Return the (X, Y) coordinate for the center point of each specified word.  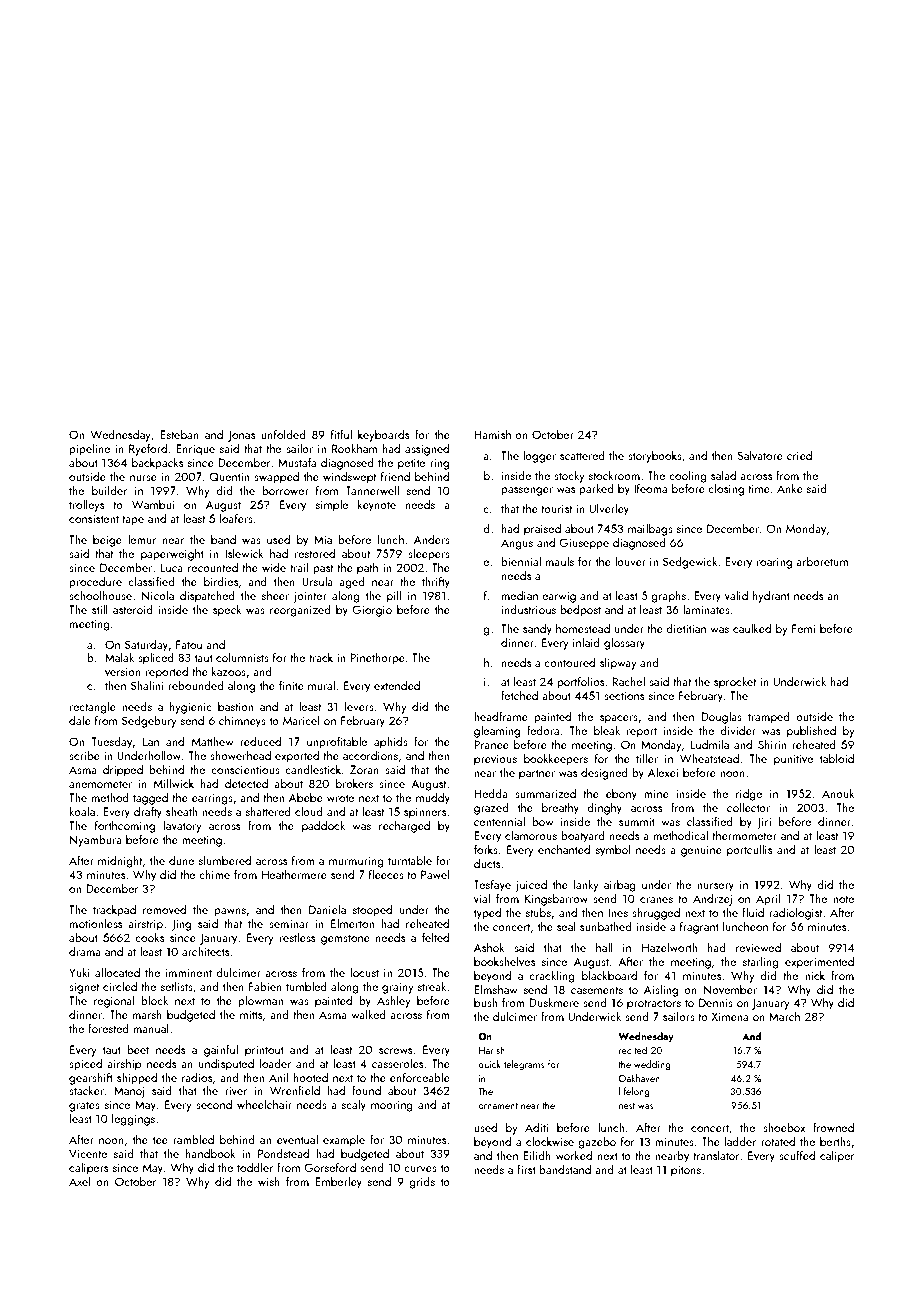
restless (297, 937)
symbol (613, 850)
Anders (432, 539)
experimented (819, 962)
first (526, 1169)
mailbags (650, 529)
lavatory (183, 826)
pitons (686, 1171)
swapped (276, 477)
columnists (242, 657)
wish (269, 1181)
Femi (803, 628)
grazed (491, 808)
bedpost (581, 610)
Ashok (489, 947)
